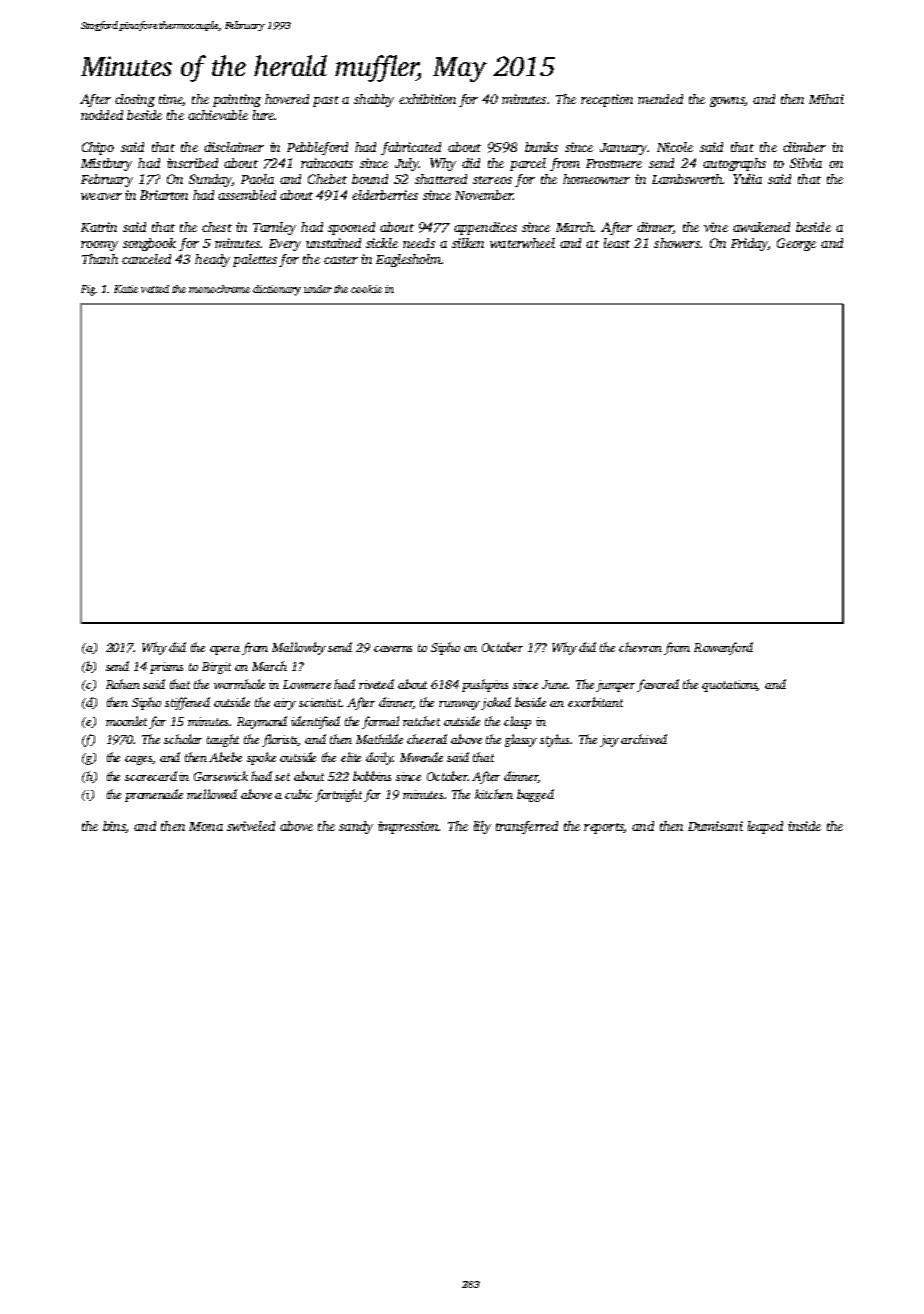 The height and width of the screenshot is (1314, 924). Describe the element at coordinates (206, 826) in the screenshot. I see `Mona` at that location.
